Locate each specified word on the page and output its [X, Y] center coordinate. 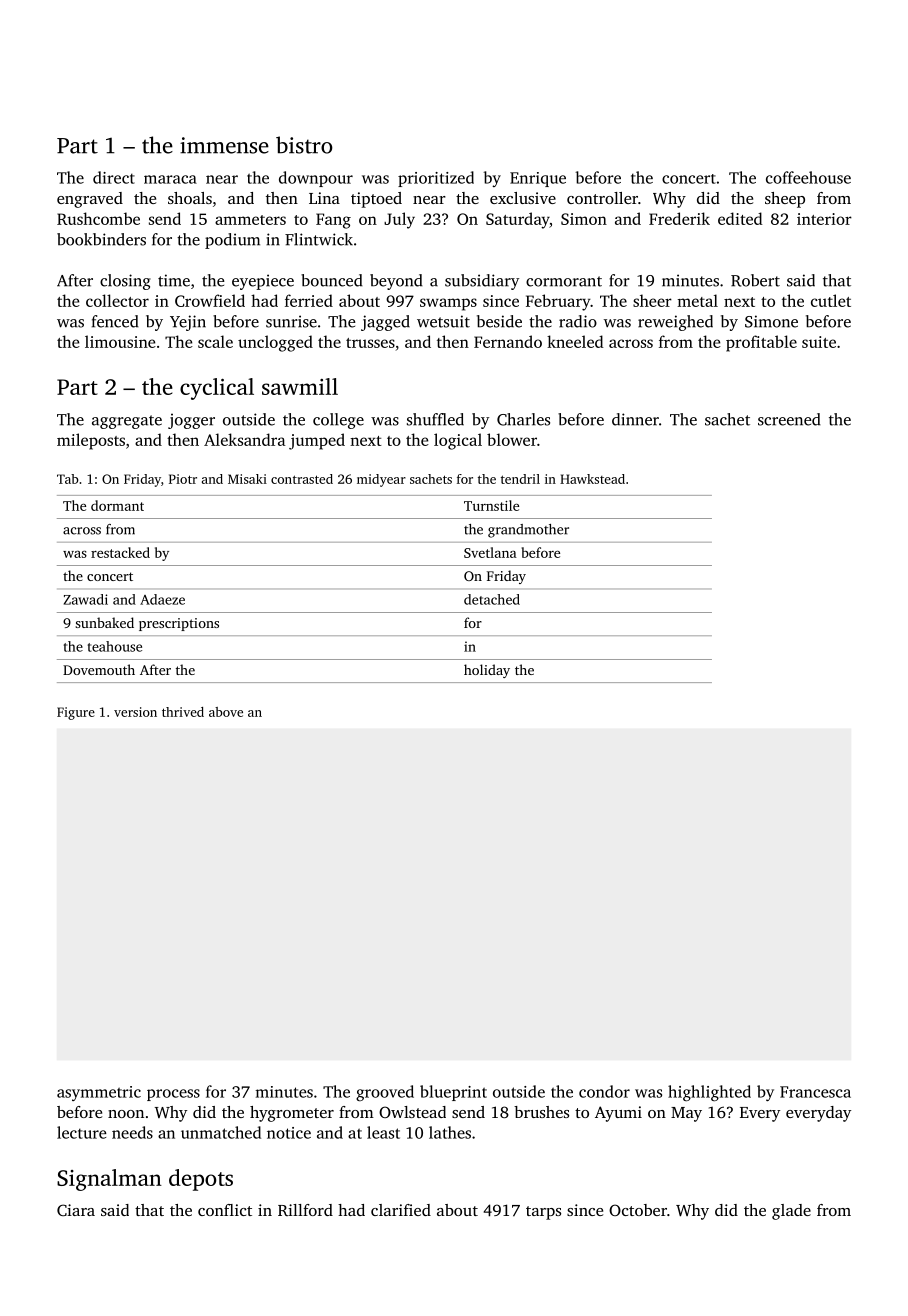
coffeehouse [808, 177]
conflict [225, 1210]
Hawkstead [592, 479]
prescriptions [179, 624]
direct [114, 177]
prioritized [436, 179]
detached [492, 599]
